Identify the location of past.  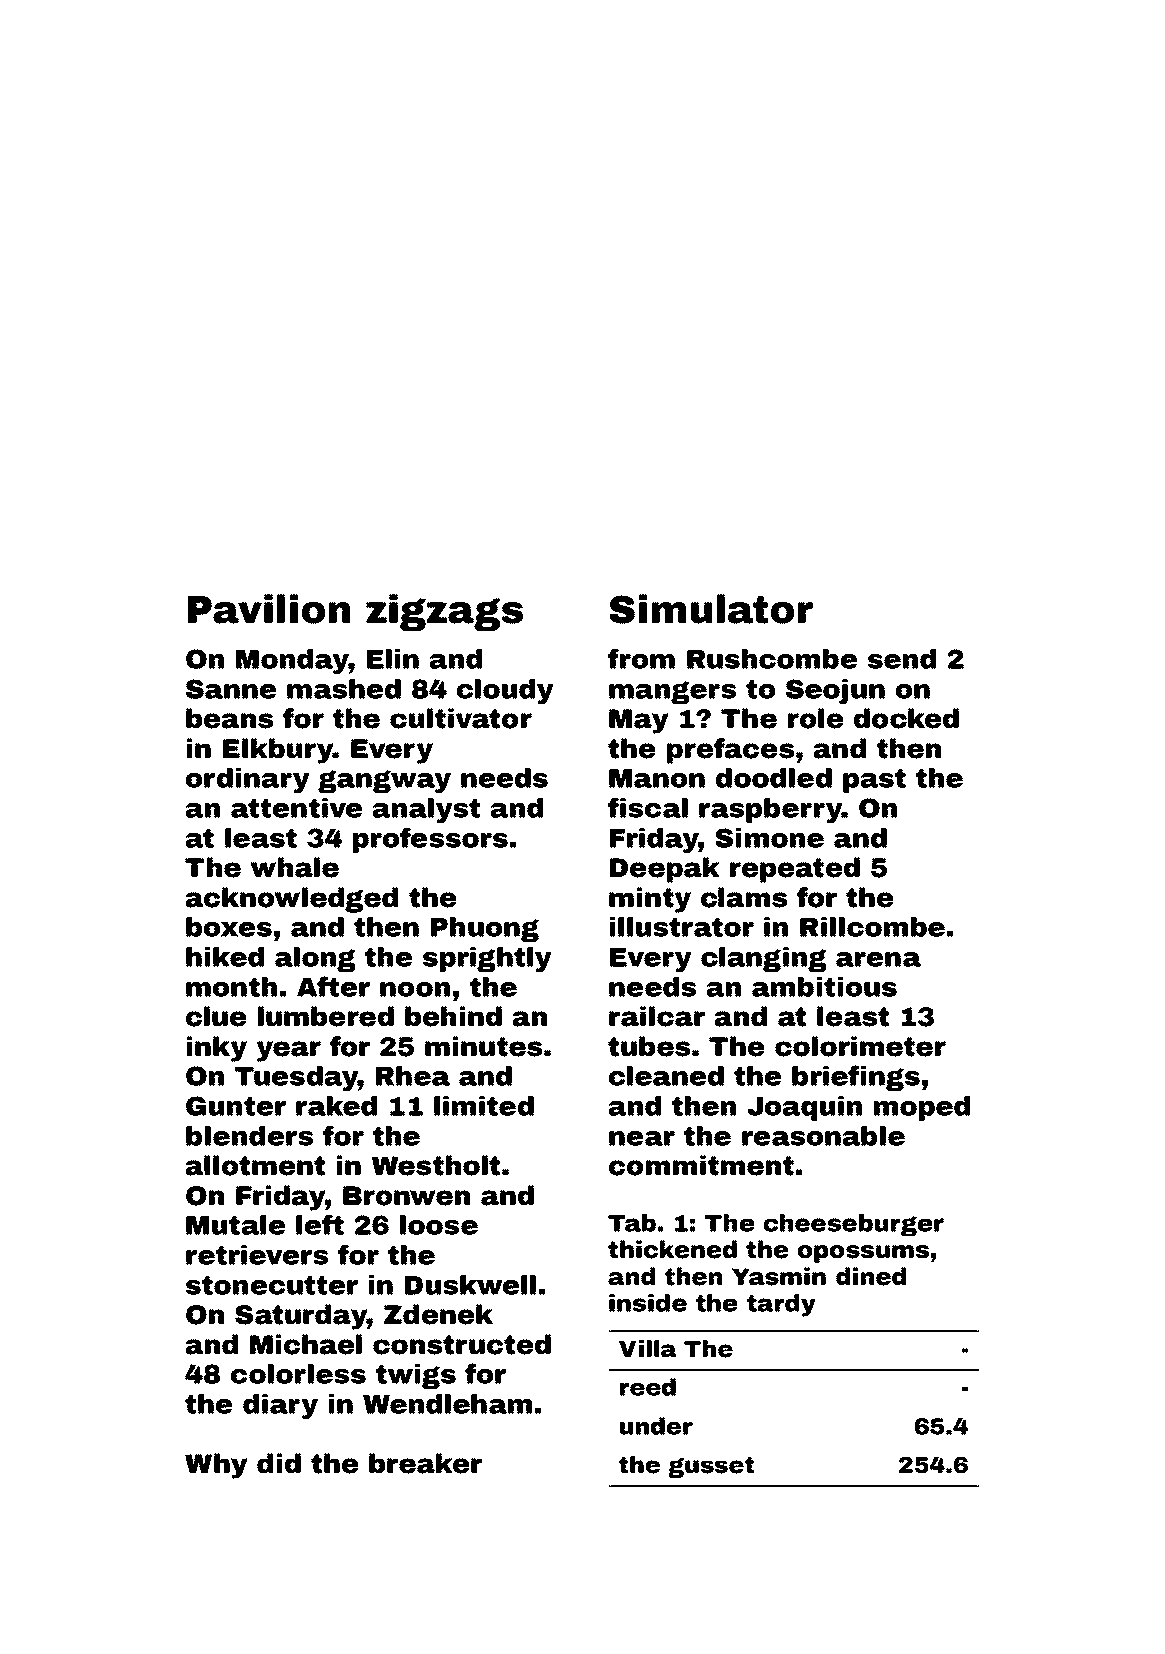
(874, 781).
